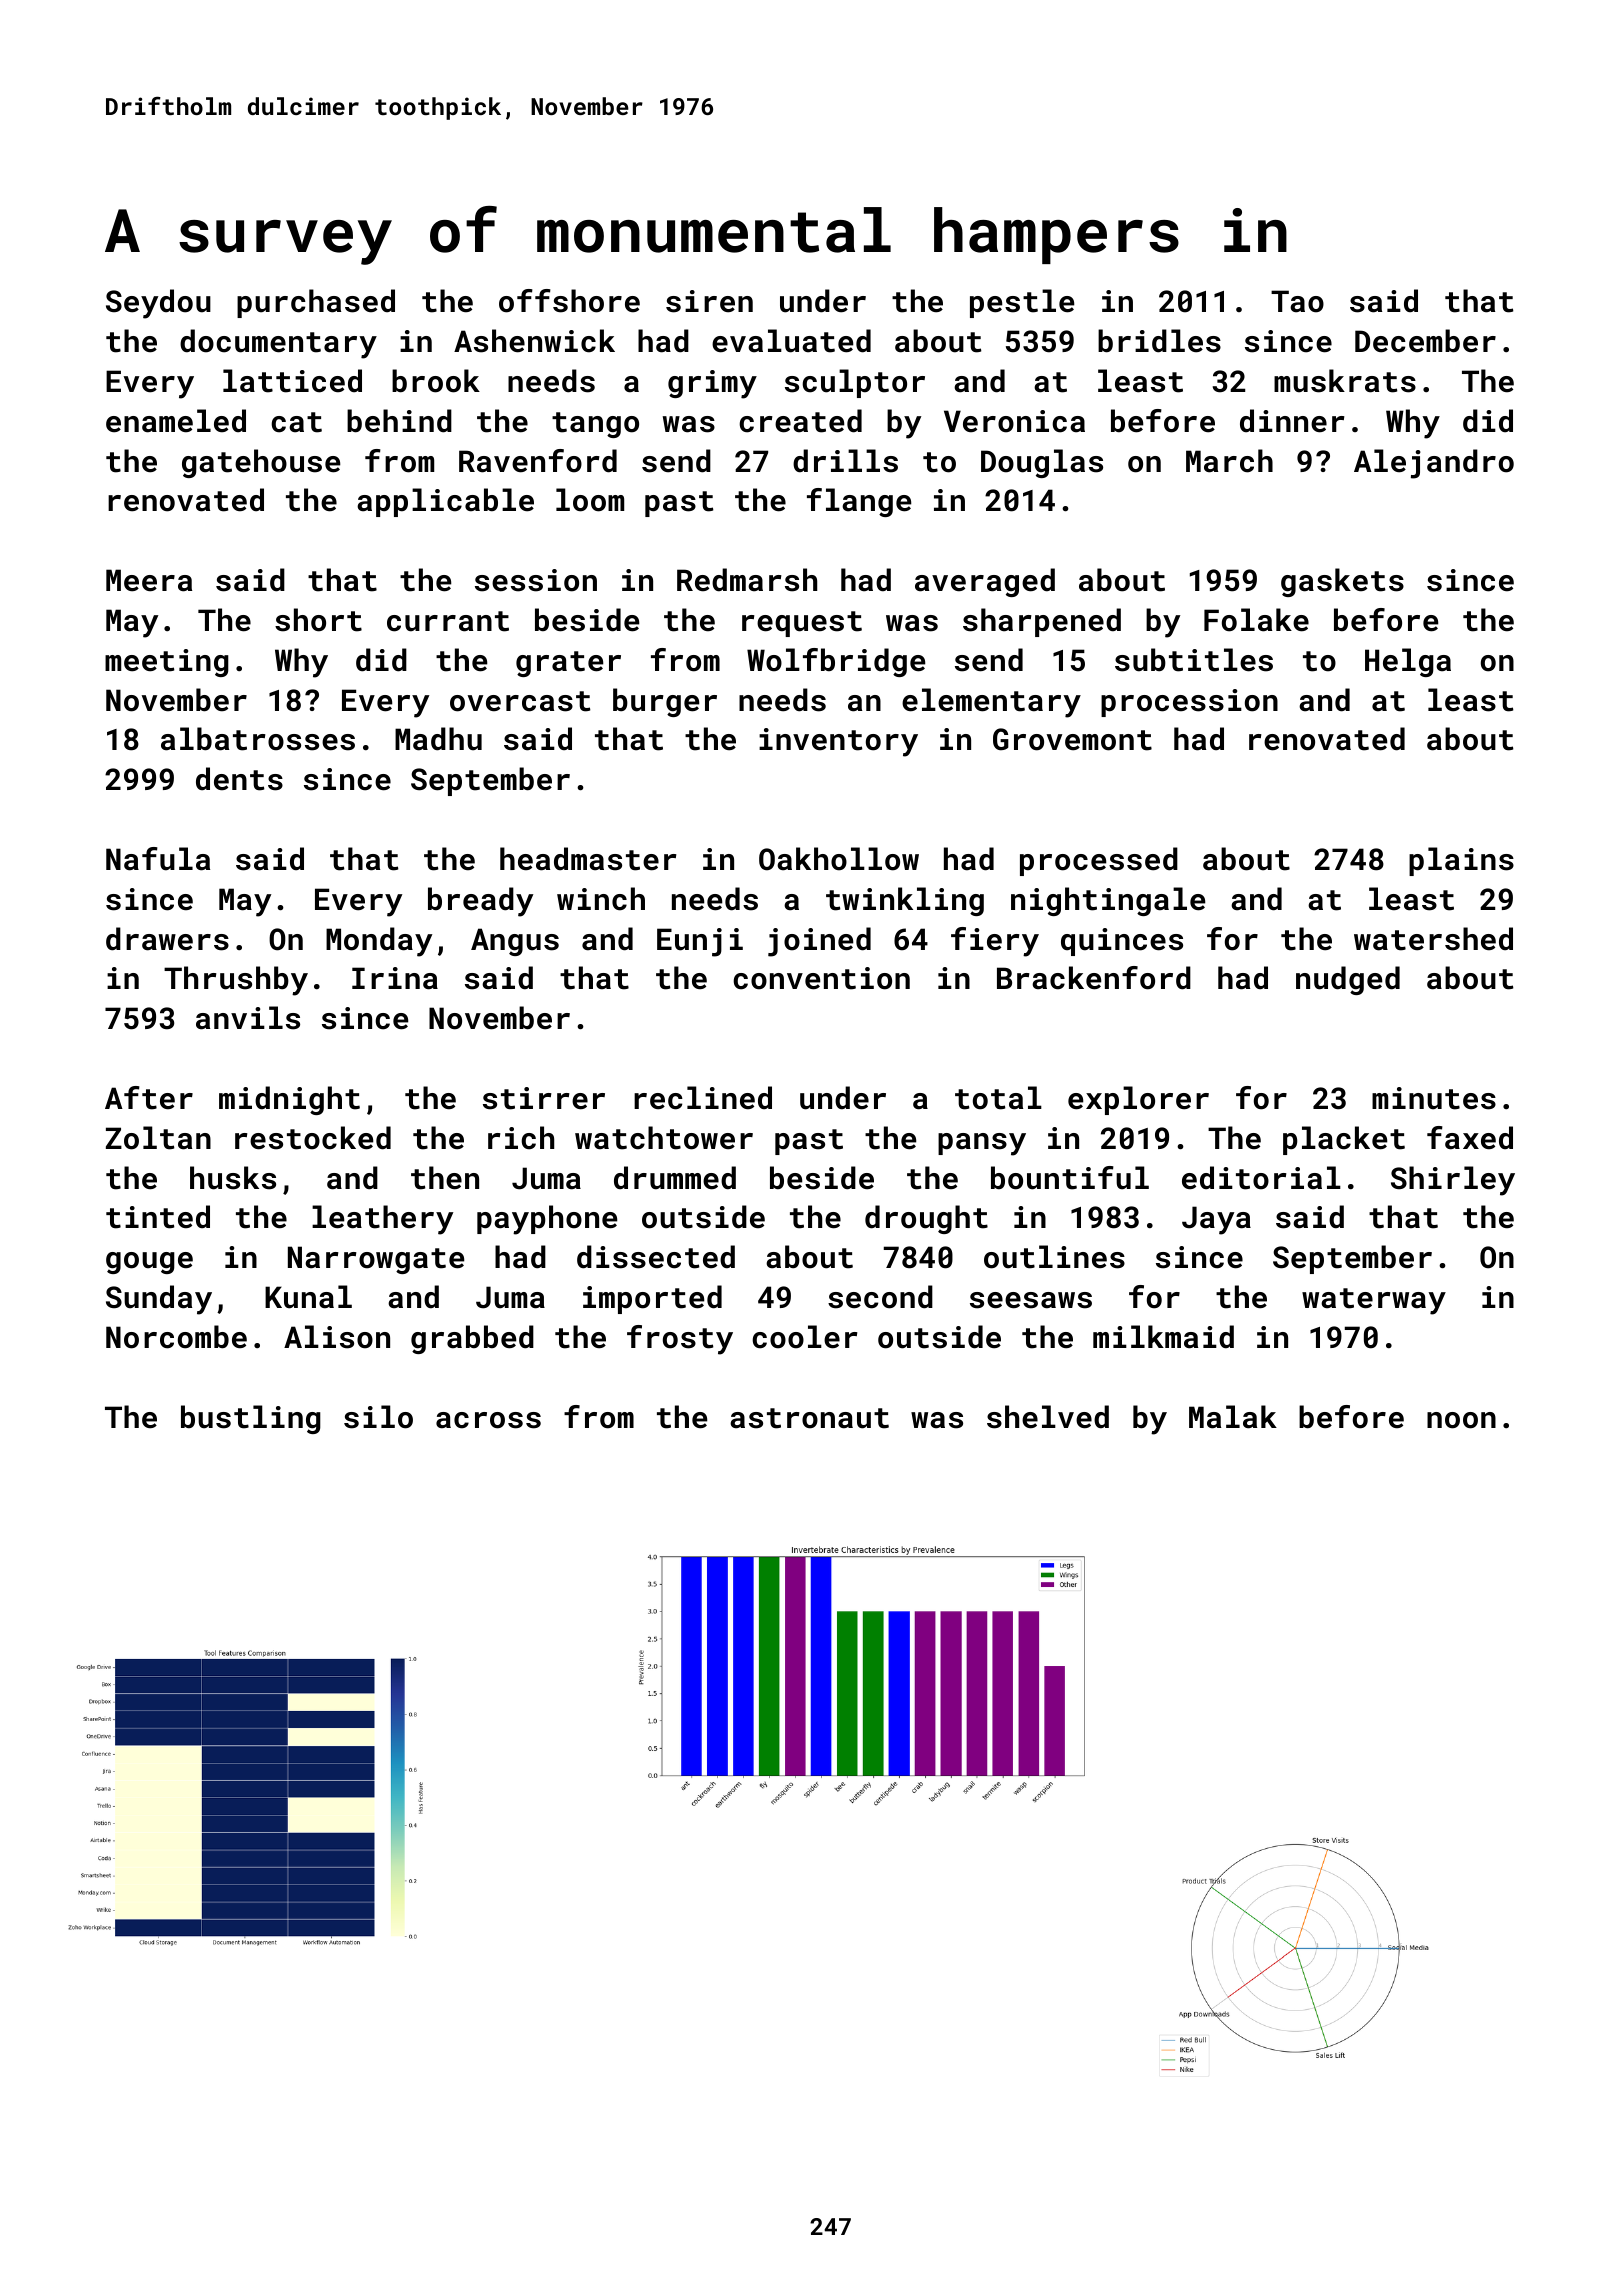 The image size is (1620, 2292). What do you see at coordinates (1138, 1100) in the document?
I see `explorer` at bounding box center [1138, 1100].
